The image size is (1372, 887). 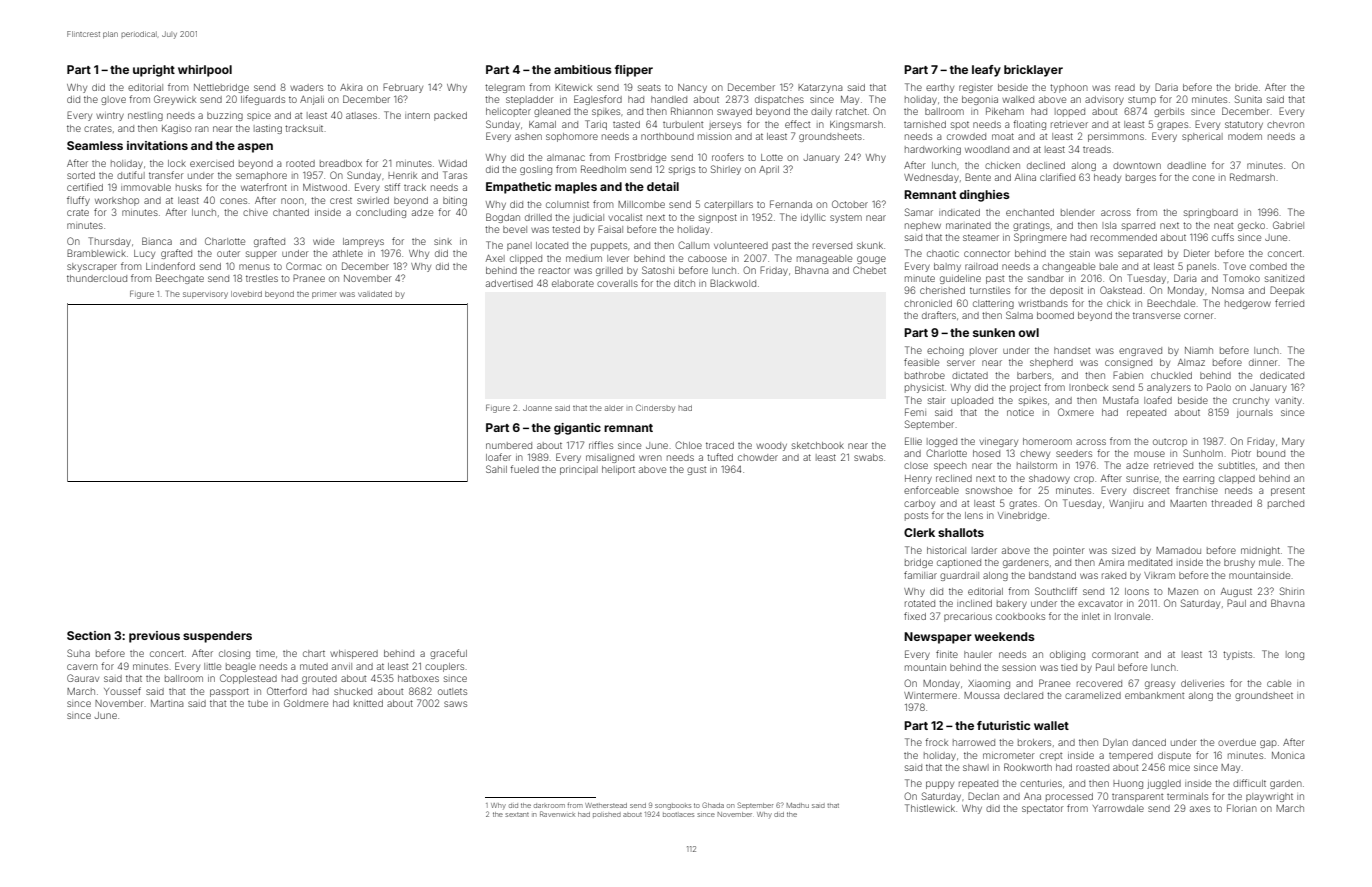 What do you see at coordinates (78, 201) in the screenshot?
I see `fluffy` at bounding box center [78, 201].
